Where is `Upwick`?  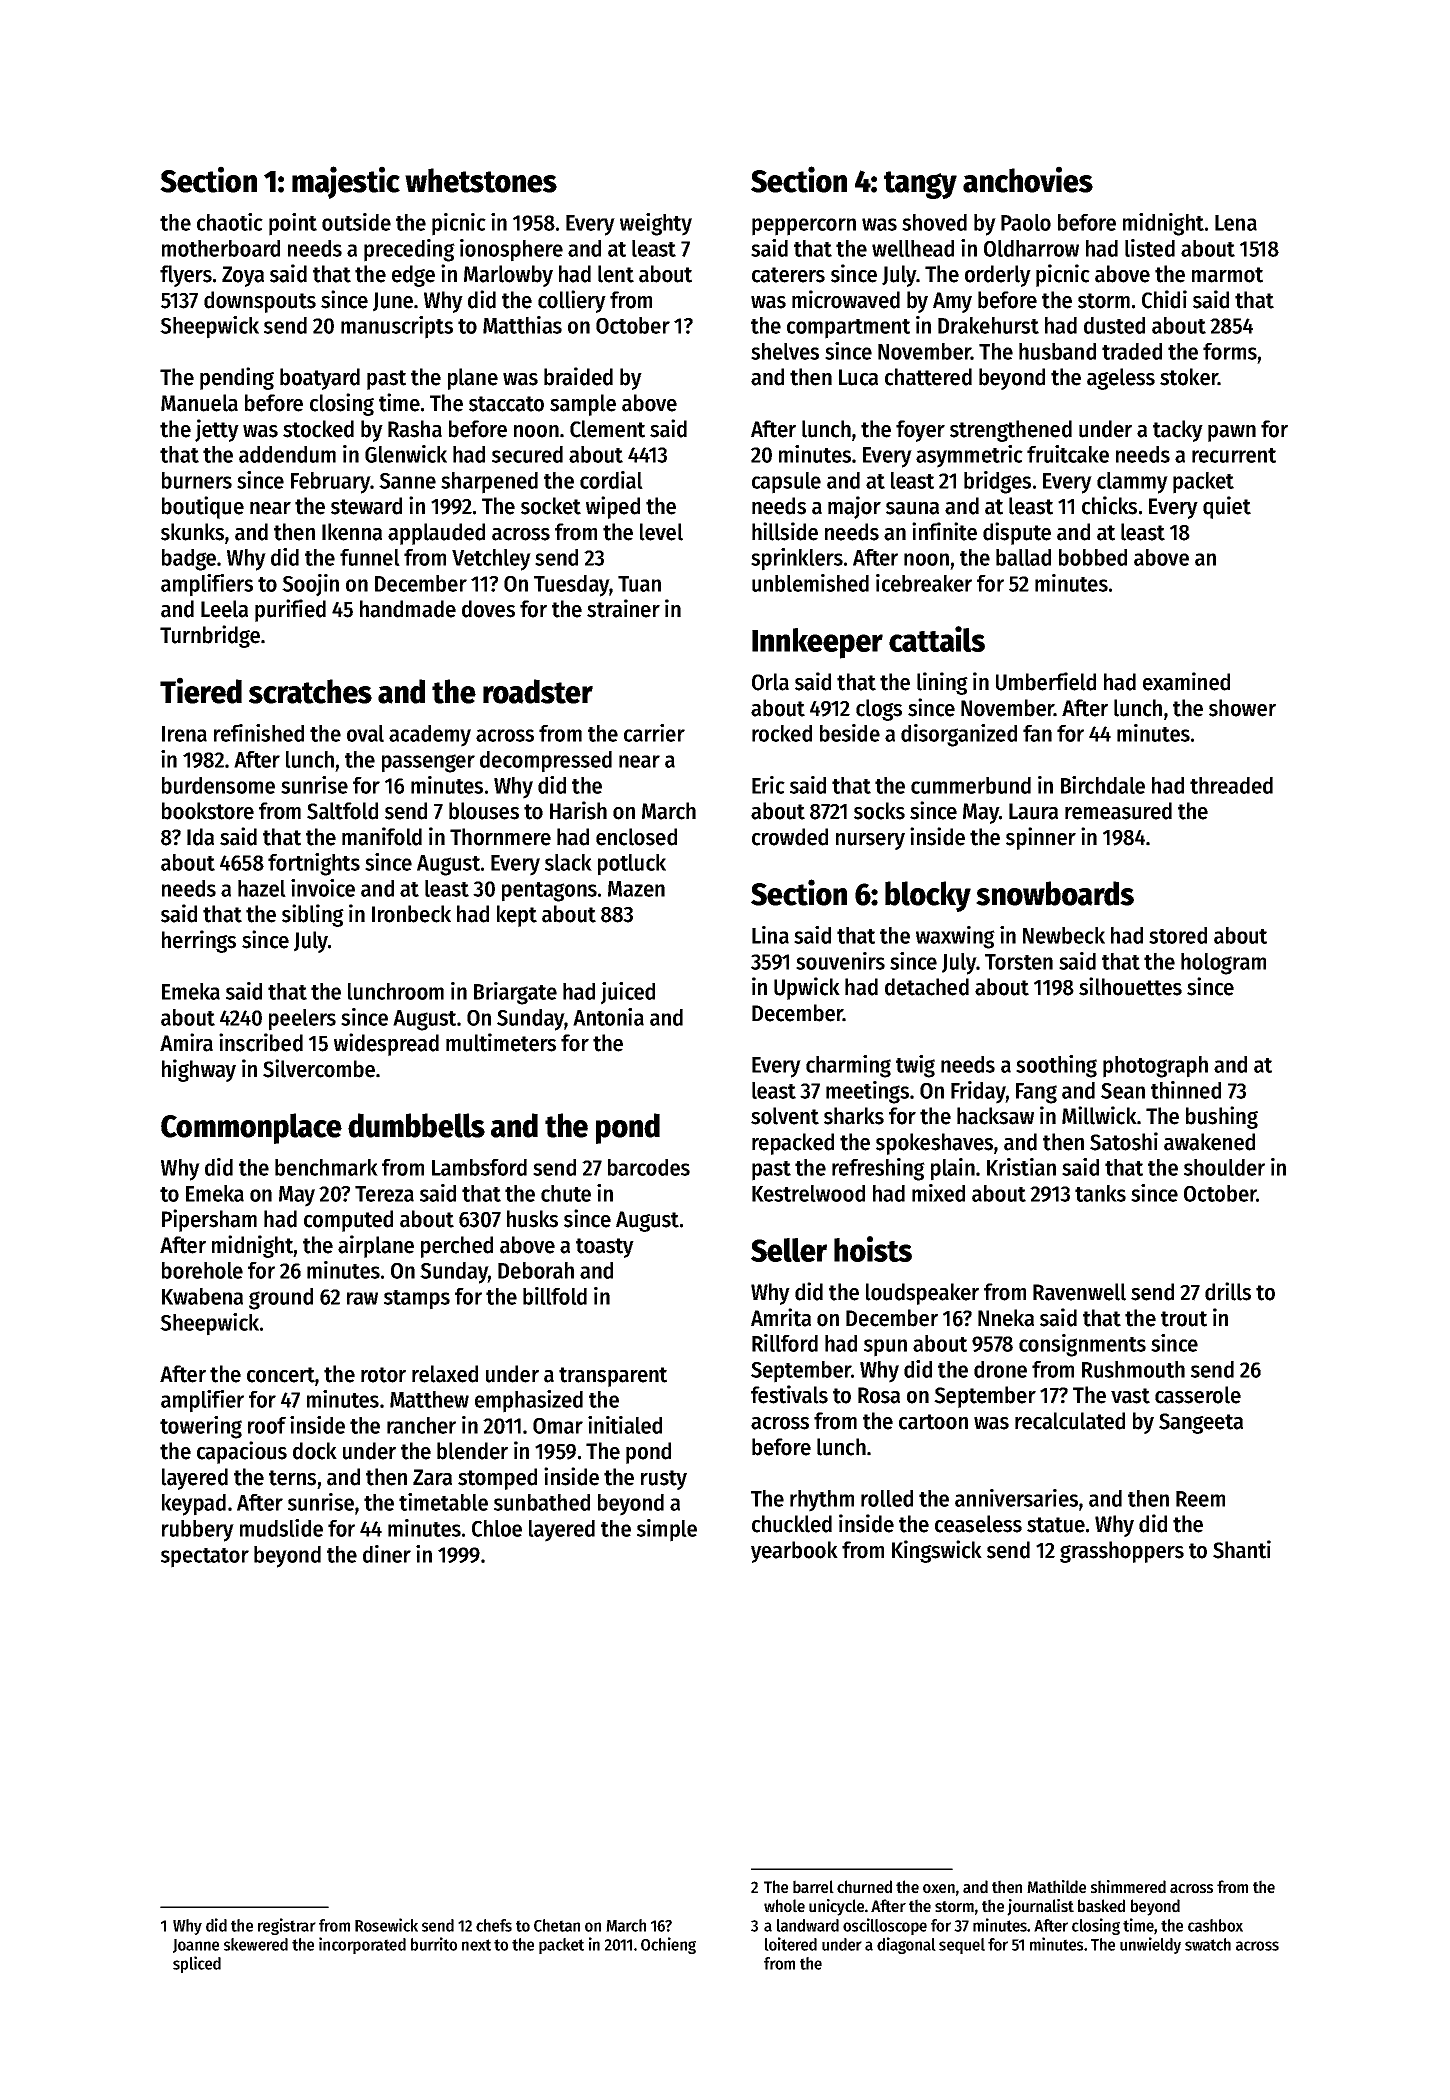 Upwick is located at coordinates (807, 988).
